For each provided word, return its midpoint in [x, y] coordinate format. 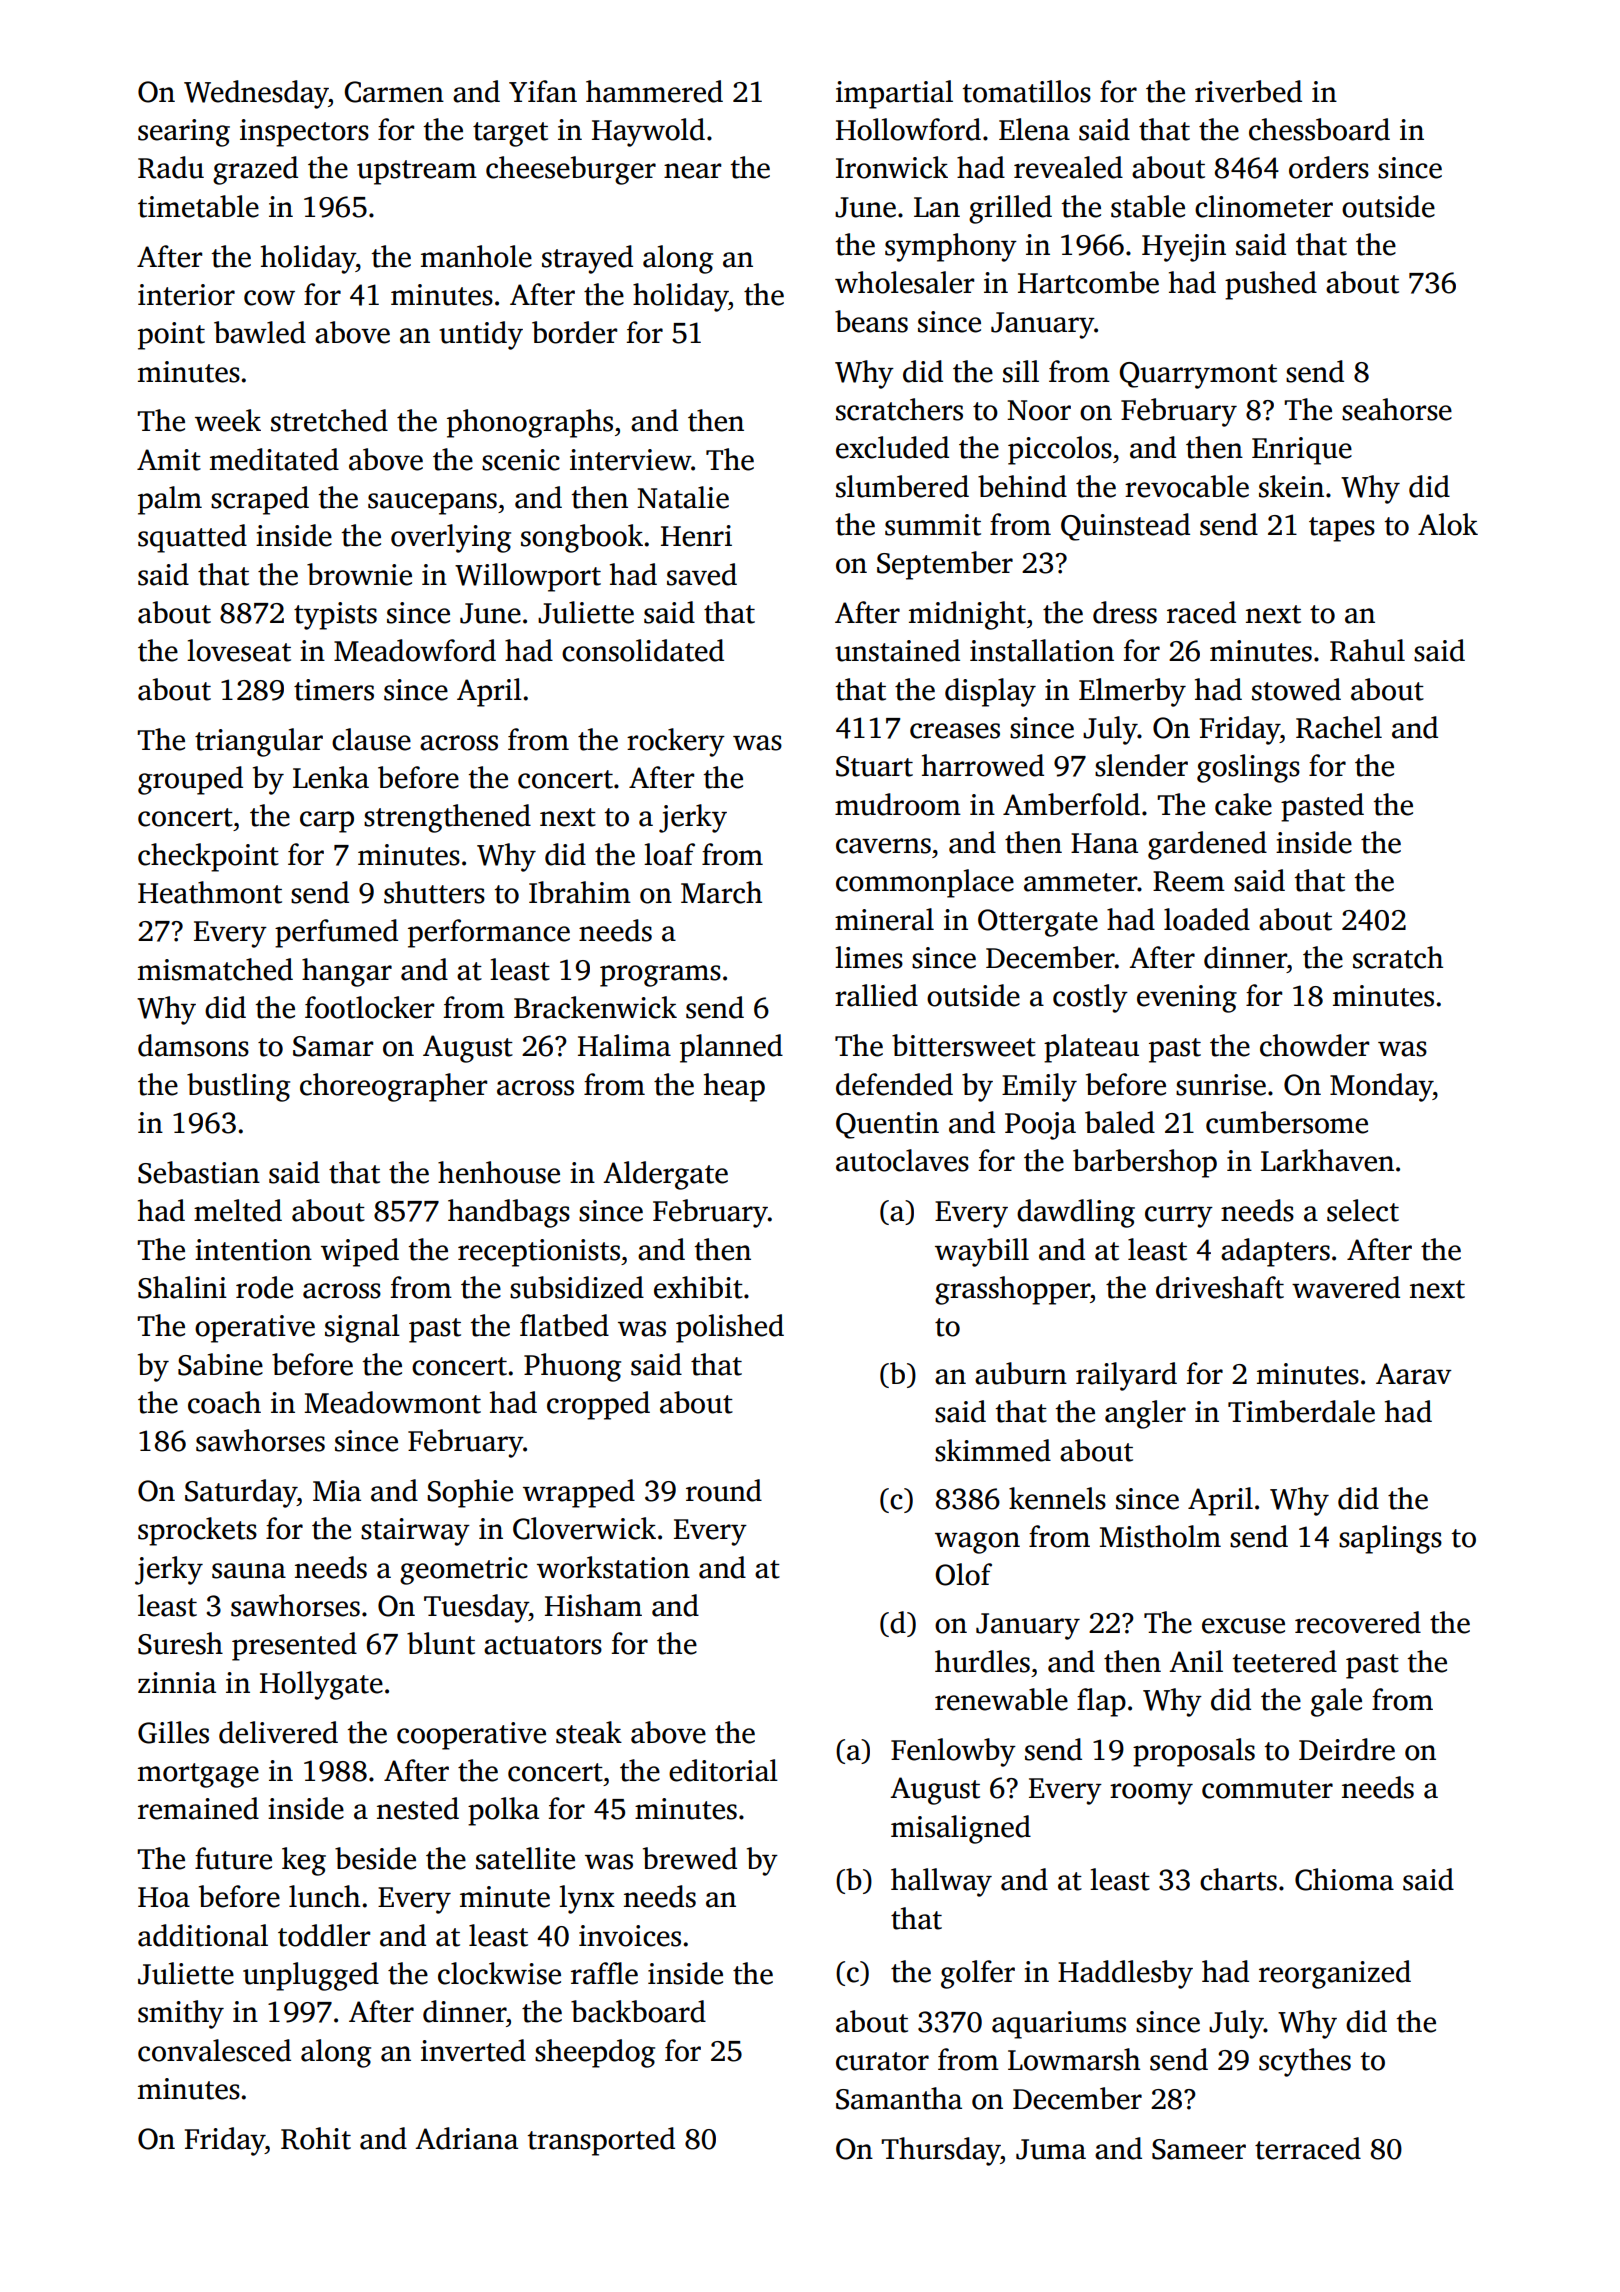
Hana [1104, 843]
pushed [1271, 285]
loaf [669, 854]
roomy [1151, 1794]
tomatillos [1027, 91]
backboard [638, 2011]
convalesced [214, 2050]
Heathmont [210, 892]
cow [269, 298]
